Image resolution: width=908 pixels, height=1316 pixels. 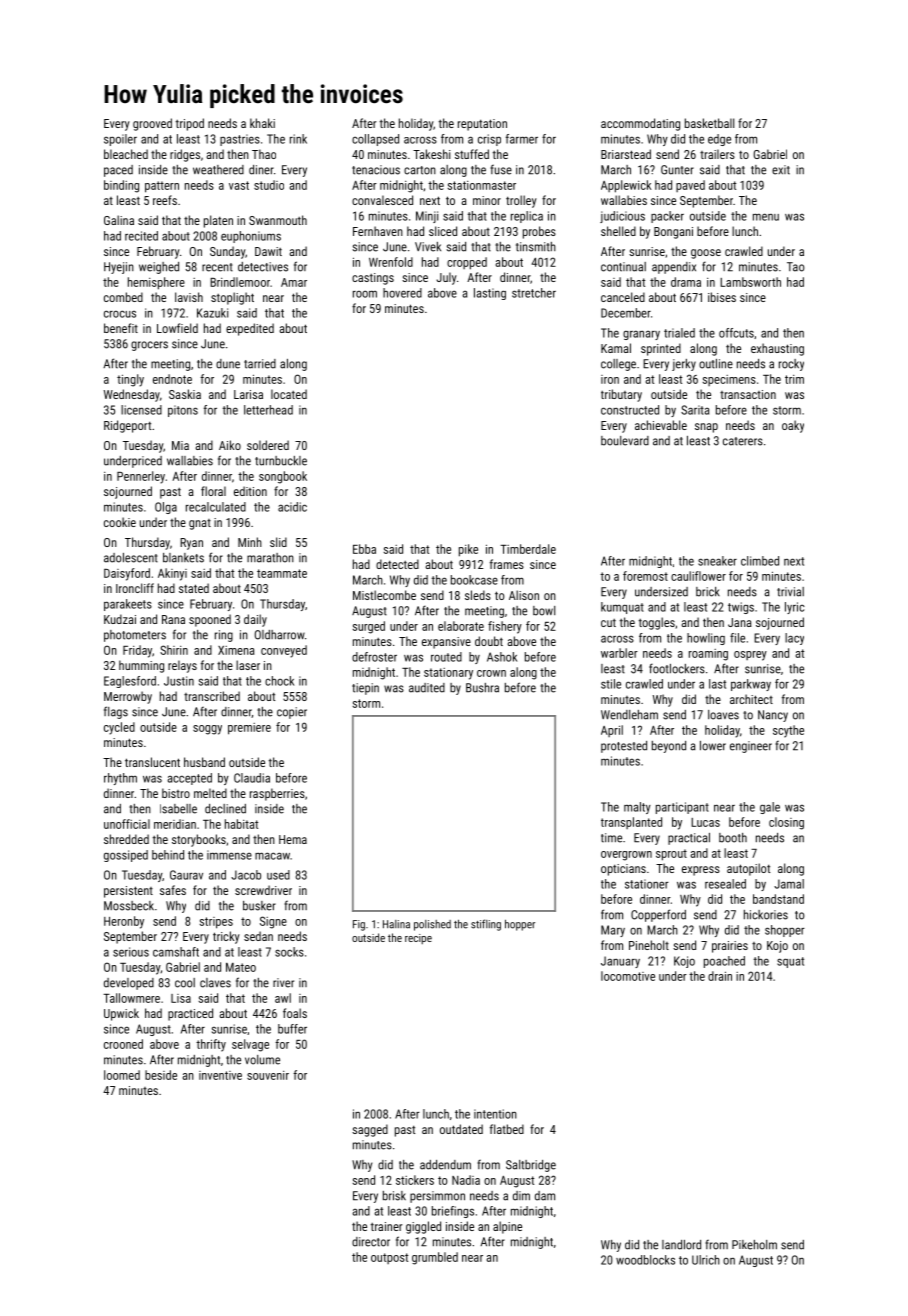 What do you see at coordinates (124, 922) in the image?
I see `Heronby` at bounding box center [124, 922].
